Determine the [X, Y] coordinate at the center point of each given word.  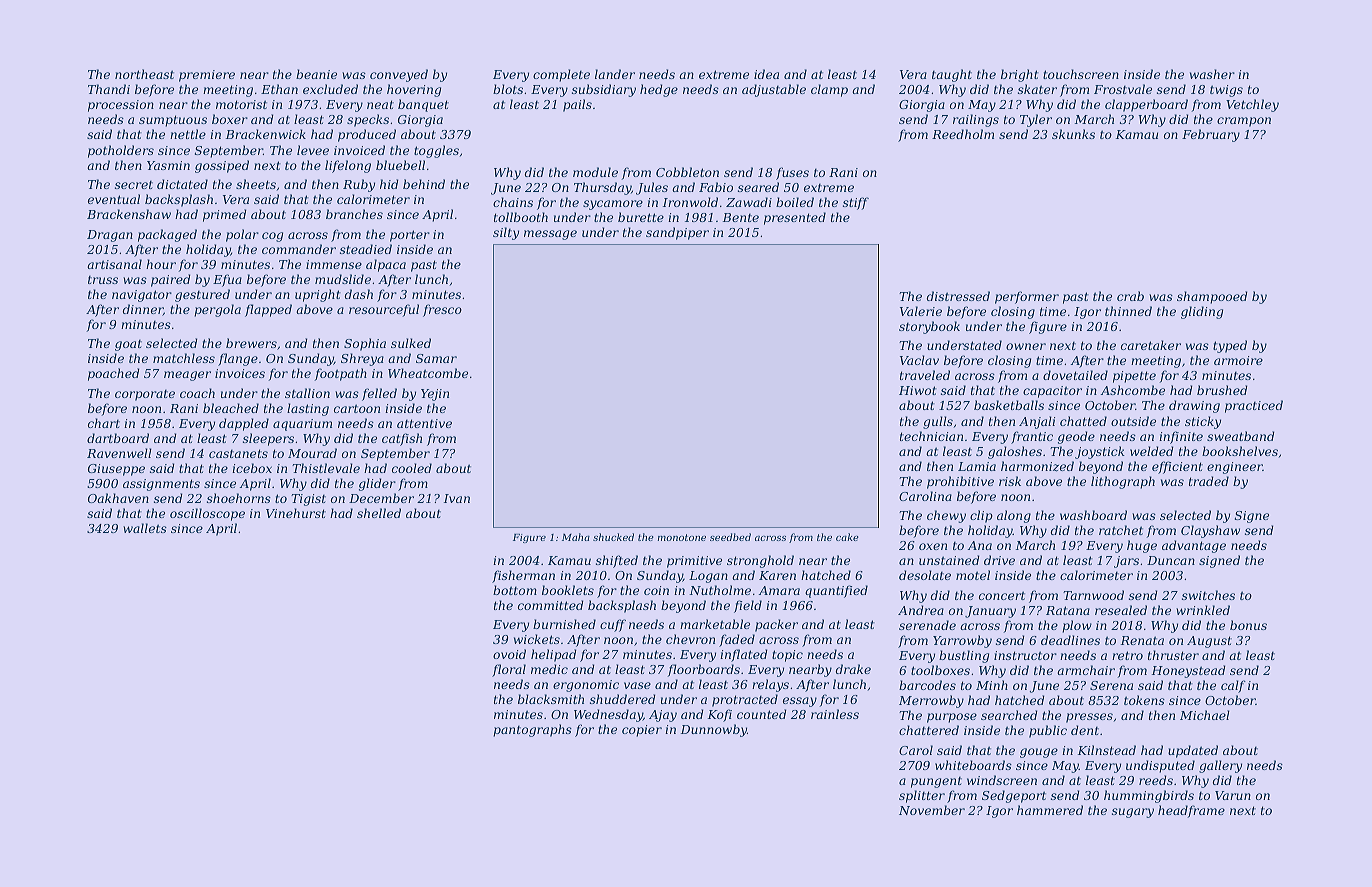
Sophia [365, 344]
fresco [442, 310]
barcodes [927, 685]
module [595, 172]
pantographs [532, 730]
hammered [1050, 810]
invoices [240, 373]
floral [509, 670]
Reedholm [963, 134]
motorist [241, 104]
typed [1230, 346]
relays [770, 685]
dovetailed [1075, 375]
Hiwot [918, 390]
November [932, 810]
